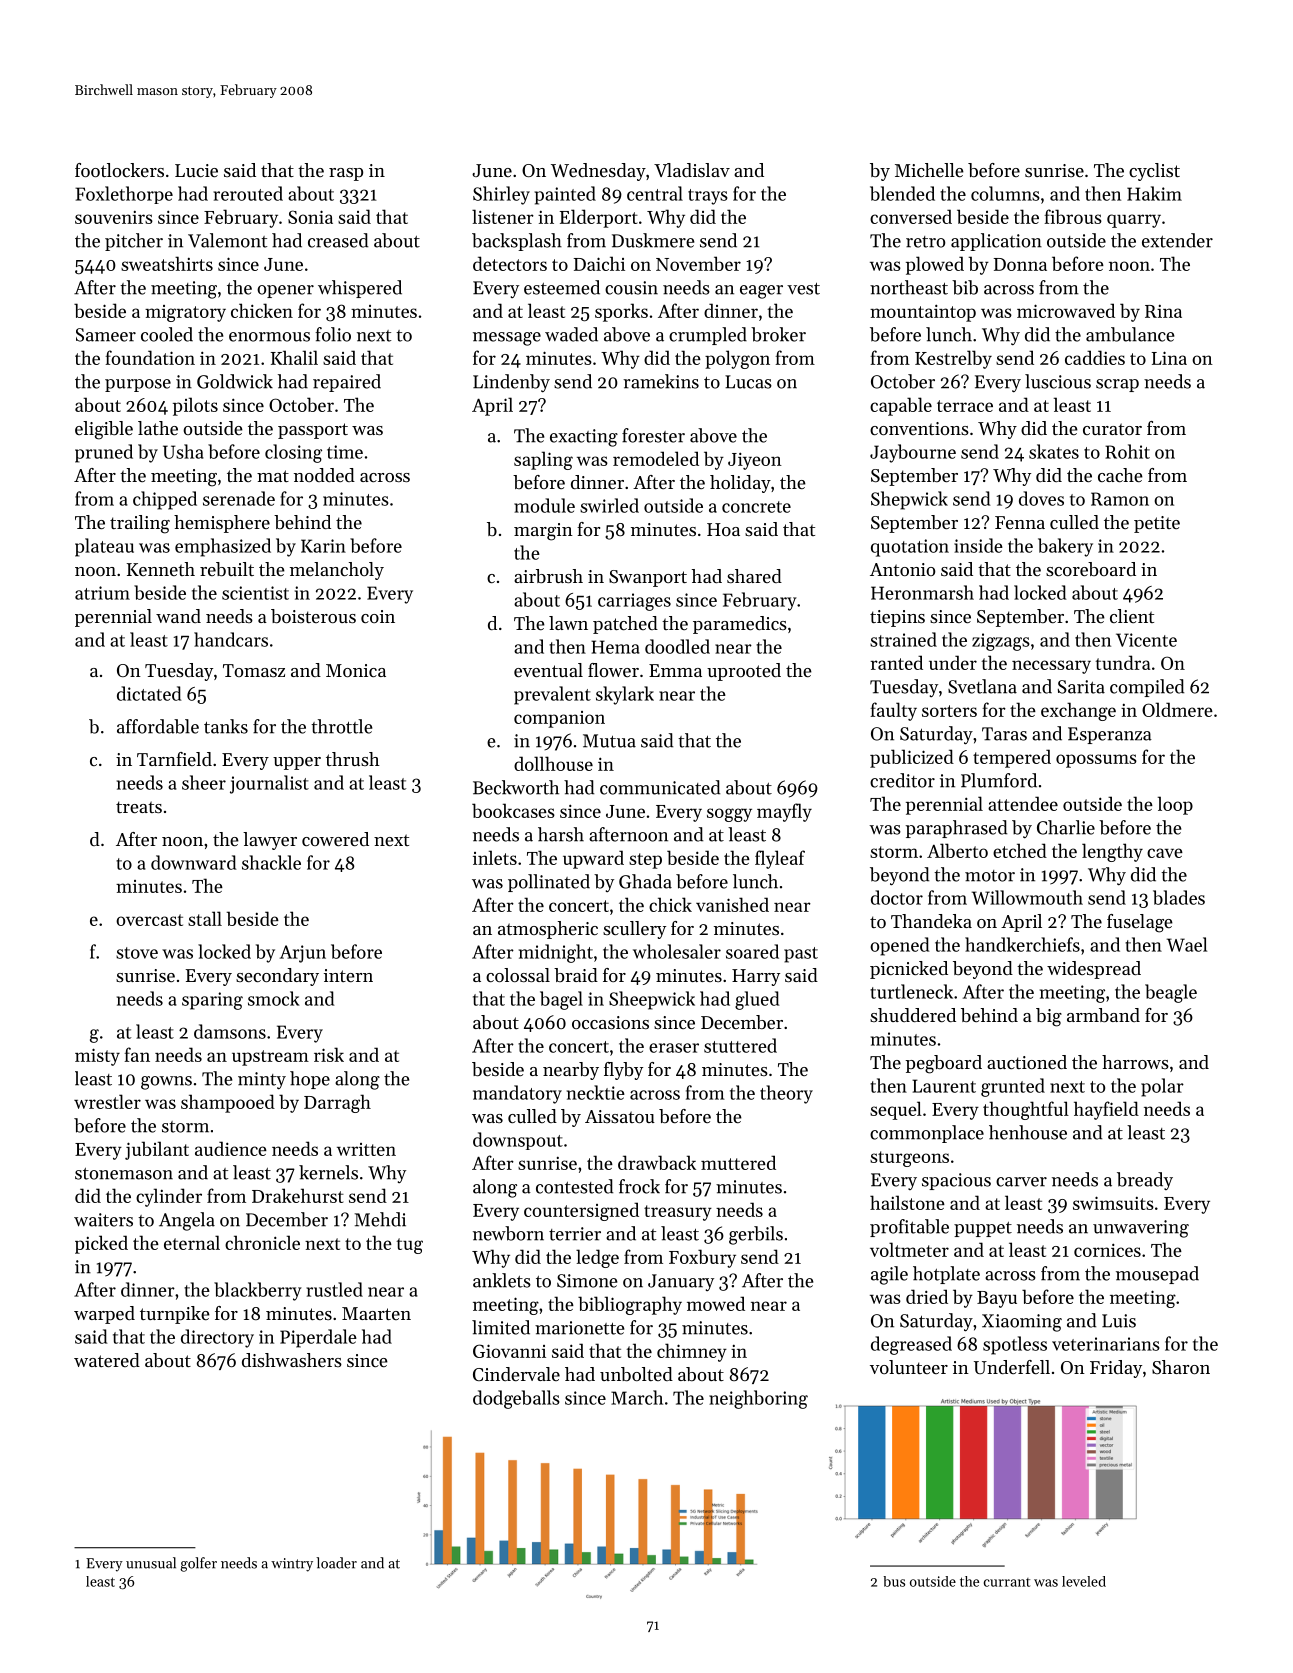 The height and width of the screenshot is (1673, 1293). What do you see at coordinates (1094, 970) in the screenshot?
I see `widespread` at bounding box center [1094, 970].
